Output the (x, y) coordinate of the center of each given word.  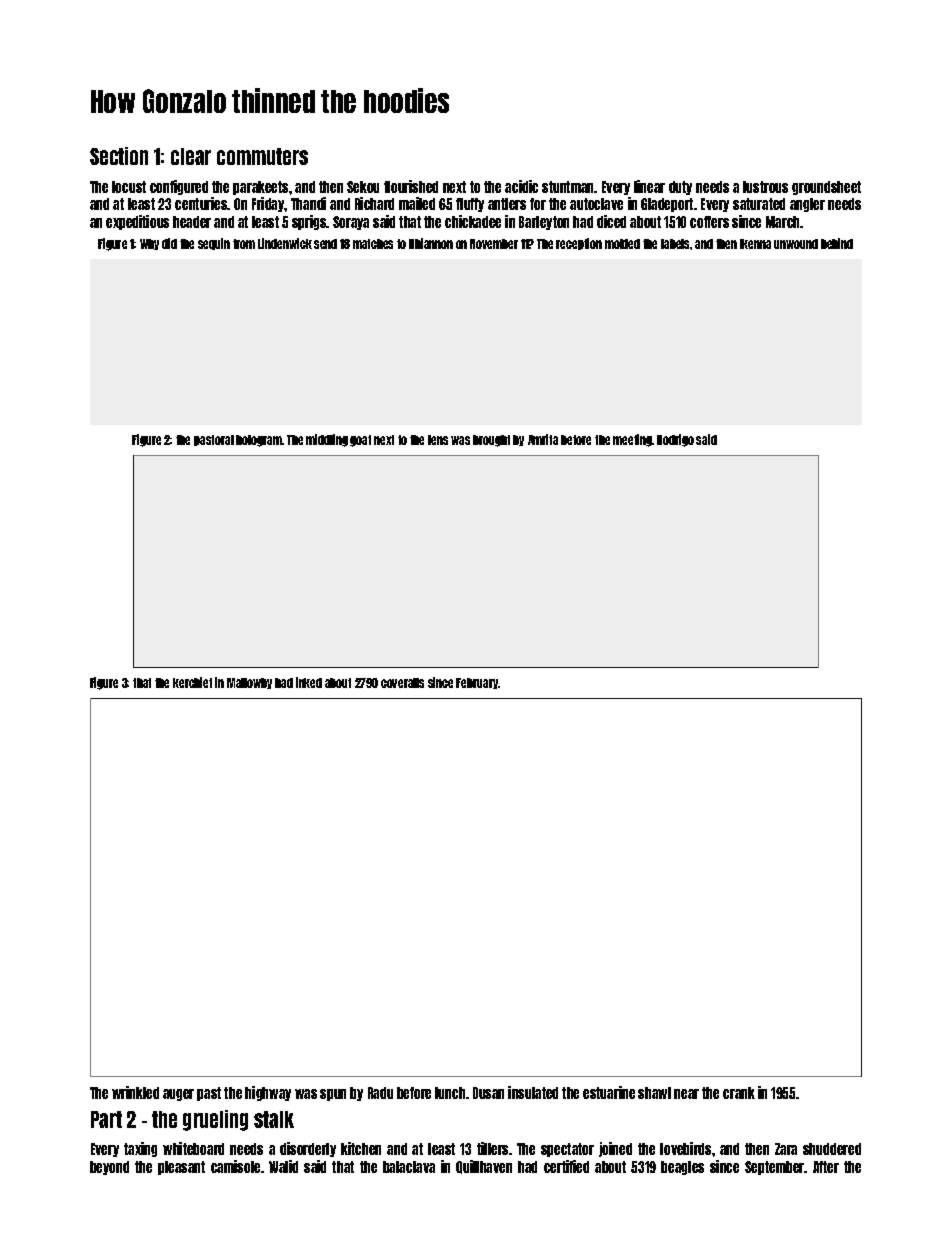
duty (680, 188)
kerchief (192, 682)
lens (438, 440)
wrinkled (135, 1092)
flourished (411, 186)
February (477, 683)
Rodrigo (675, 440)
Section (119, 156)
